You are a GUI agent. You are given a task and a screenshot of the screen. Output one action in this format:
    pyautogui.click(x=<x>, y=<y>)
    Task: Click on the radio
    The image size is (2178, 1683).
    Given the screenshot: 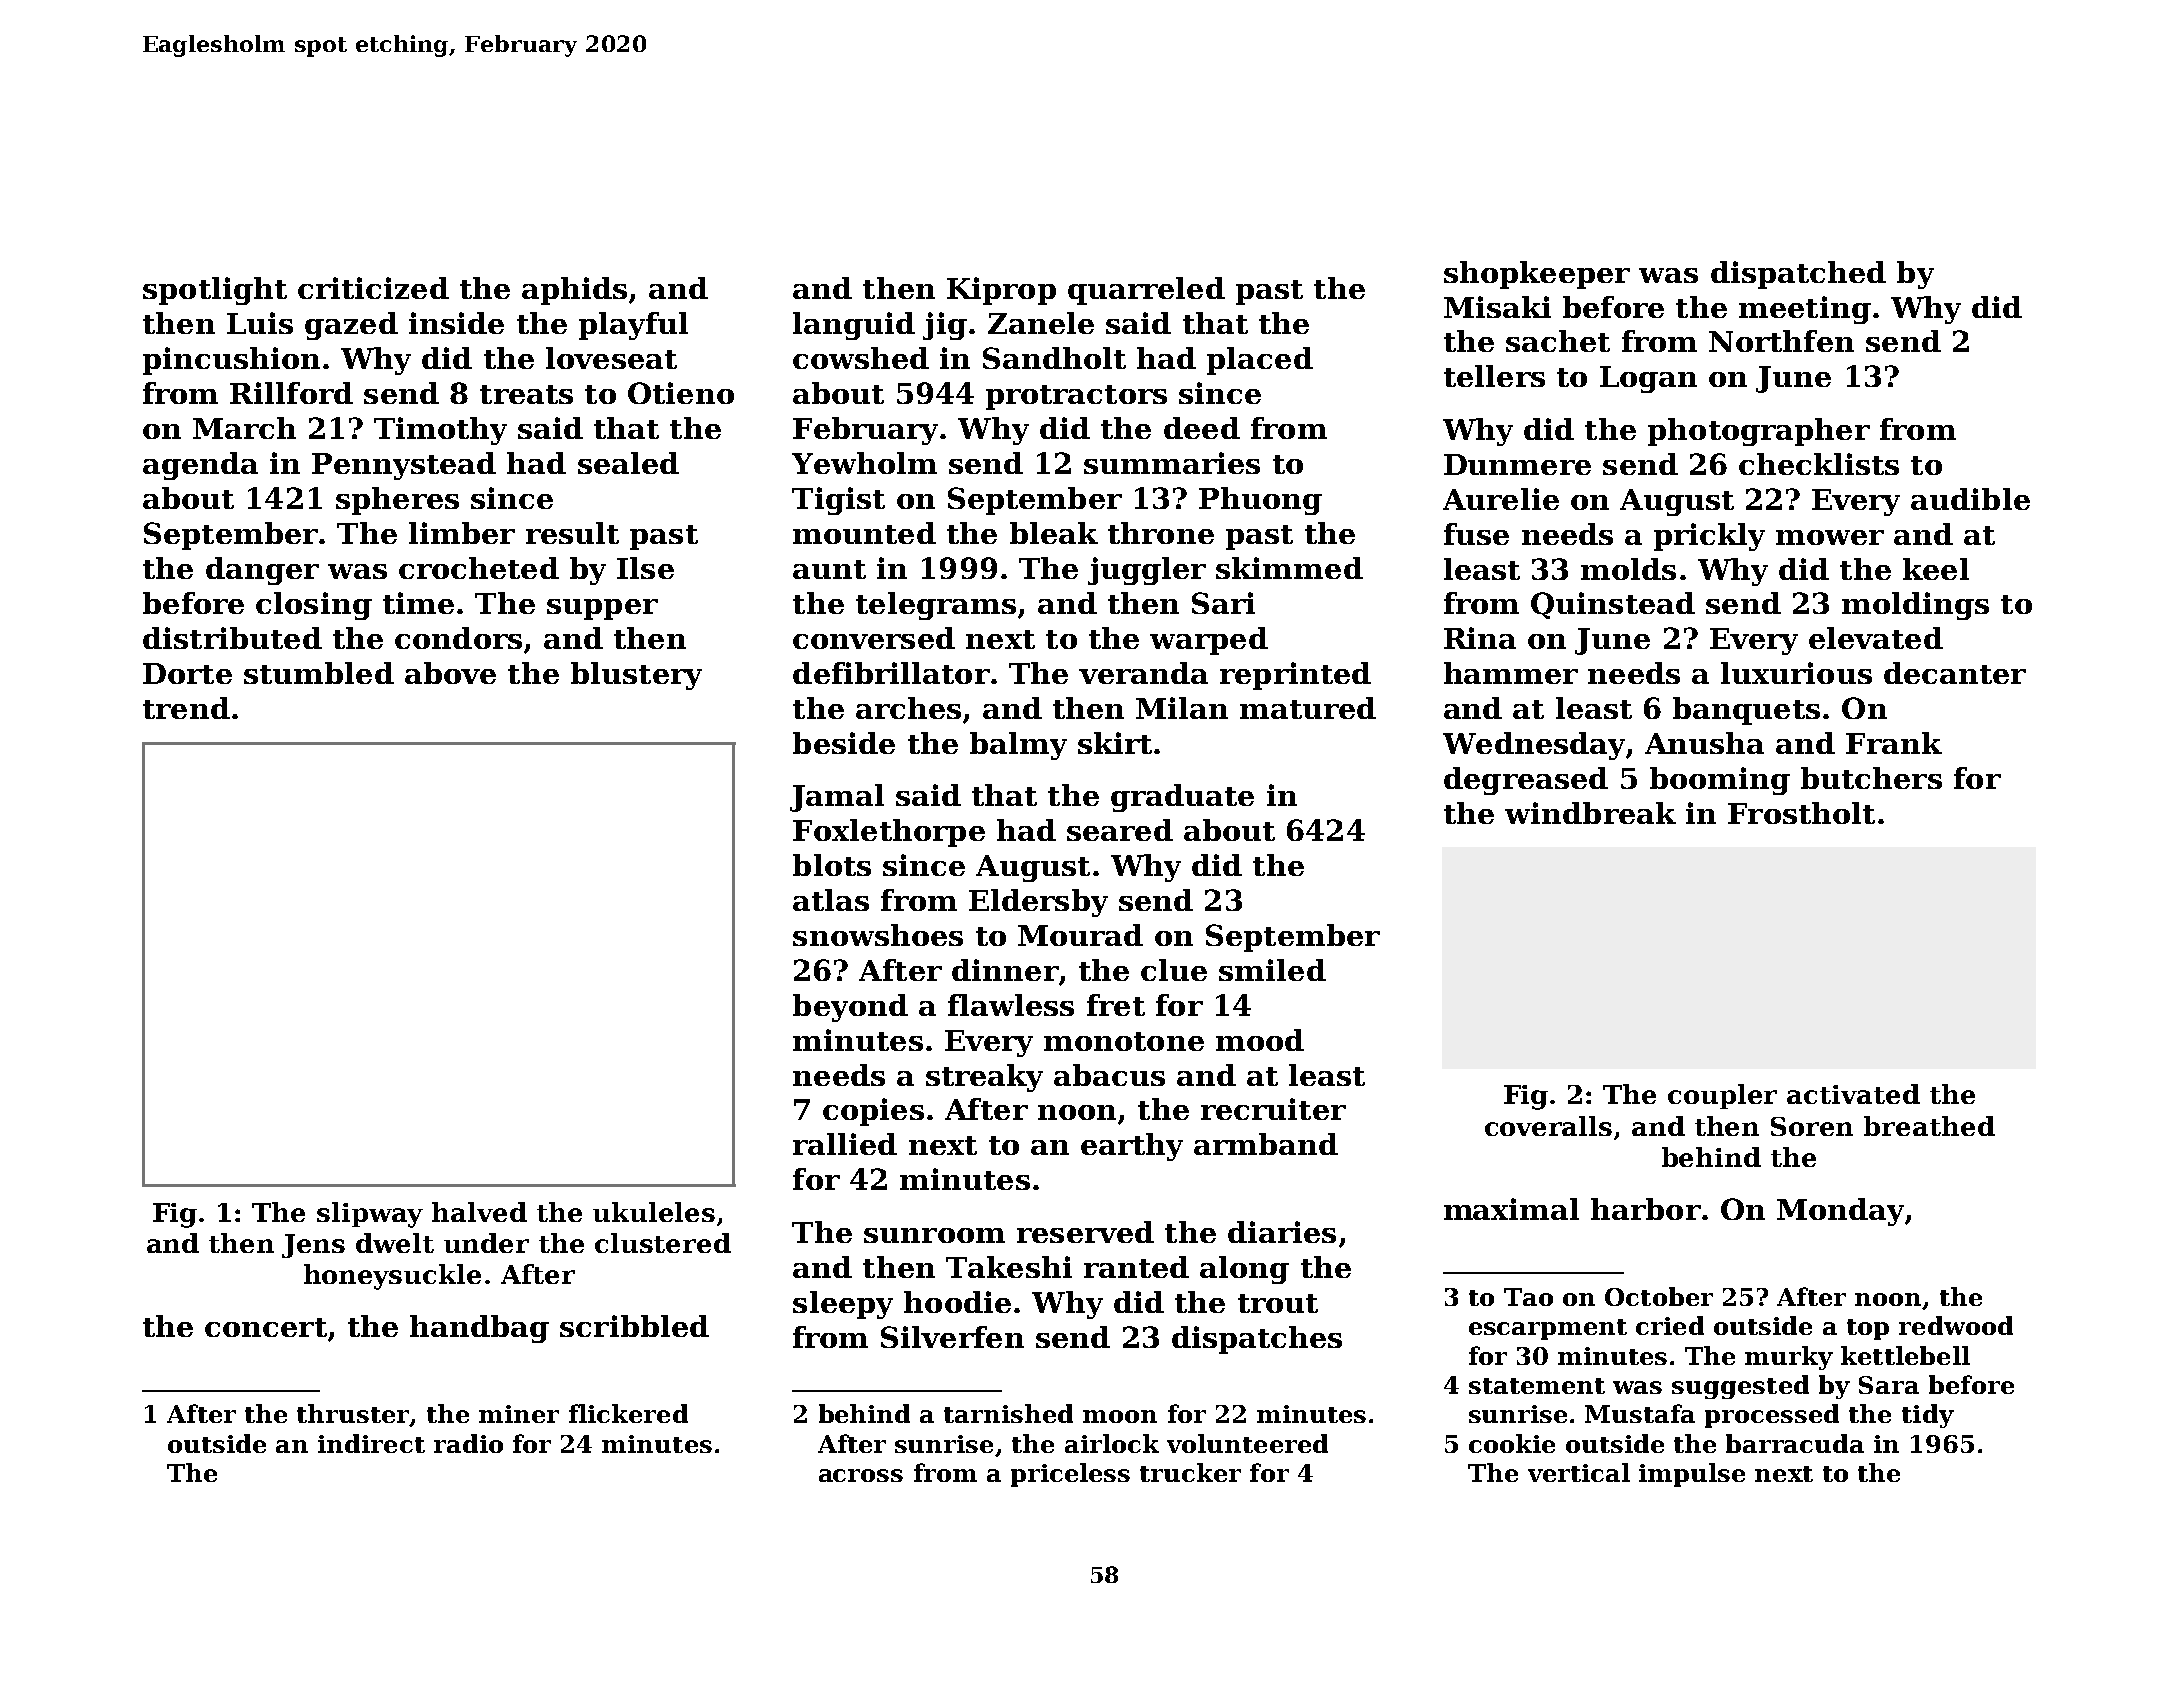 What is the action you would take?
    pyautogui.click(x=468, y=1443)
